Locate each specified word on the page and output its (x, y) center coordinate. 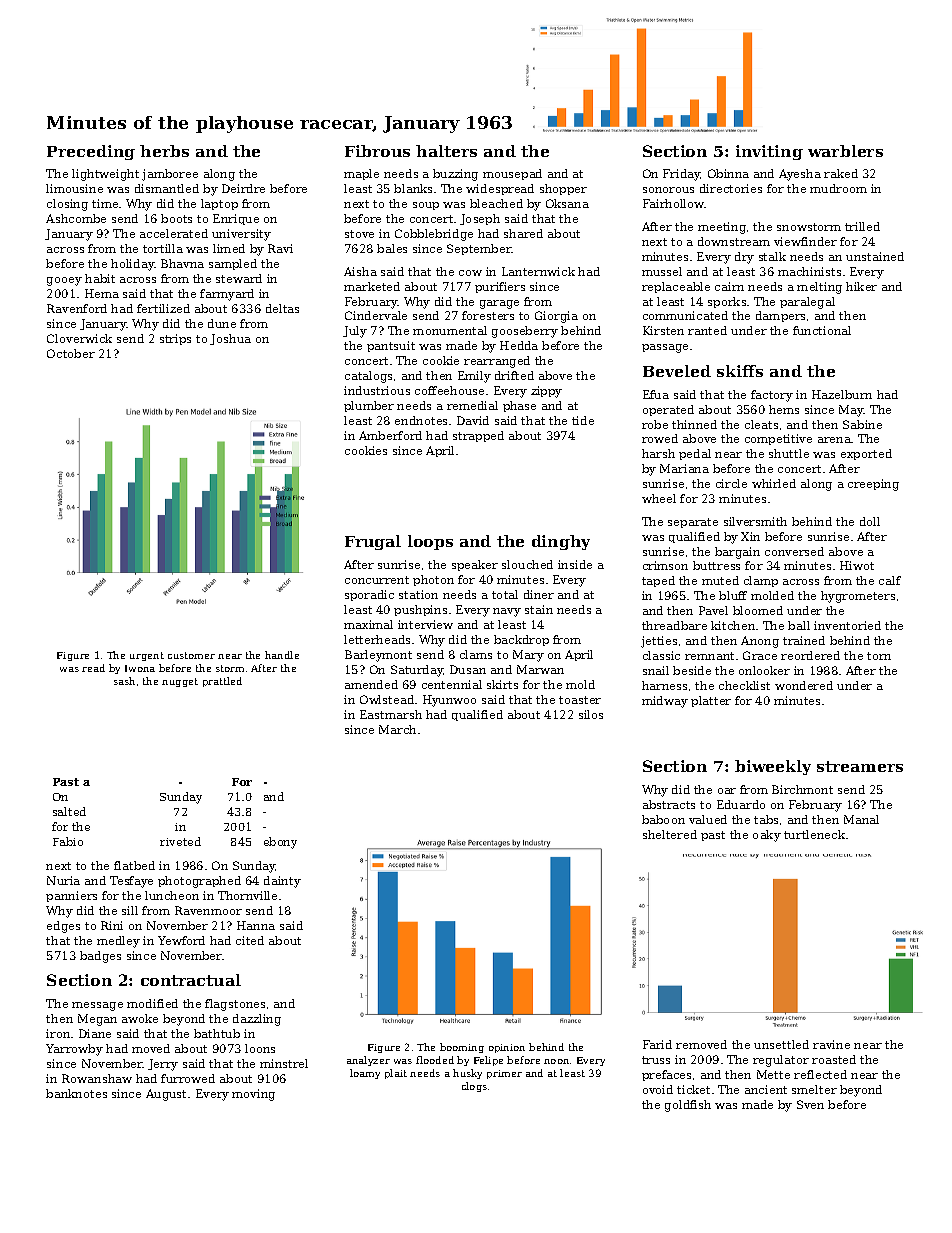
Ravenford (77, 308)
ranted (707, 330)
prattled (222, 682)
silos (591, 714)
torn (879, 656)
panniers (71, 896)
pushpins (420, 610)
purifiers (500, 287)
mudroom (838, 188)
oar (727, 791)
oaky (767, 836)
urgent (147, 656)
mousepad (512, 174)
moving (253, 1095)
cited (250, 940)
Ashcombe (76, 218)
